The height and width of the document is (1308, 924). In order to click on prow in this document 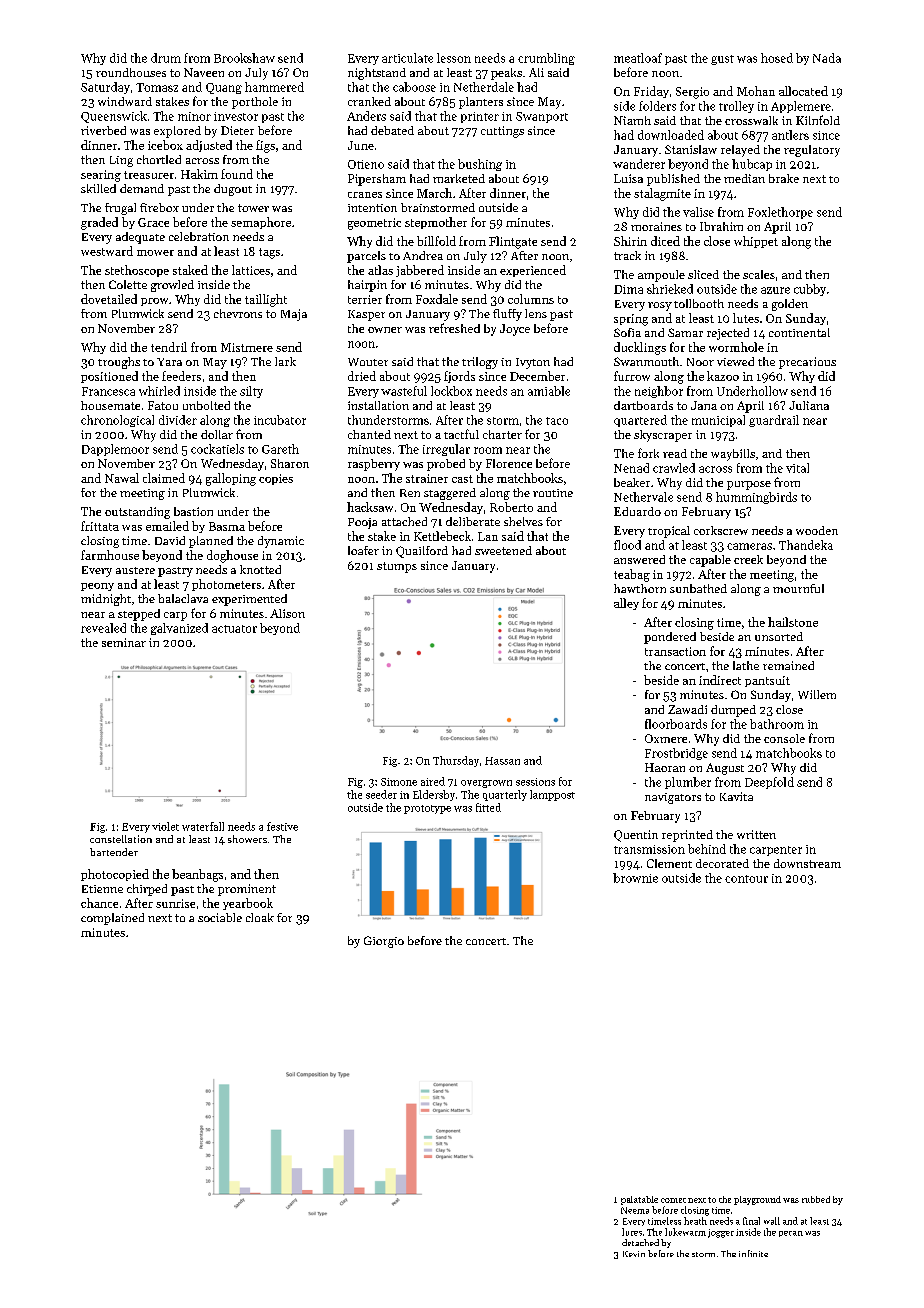, I will do `click(154, 302)`.
